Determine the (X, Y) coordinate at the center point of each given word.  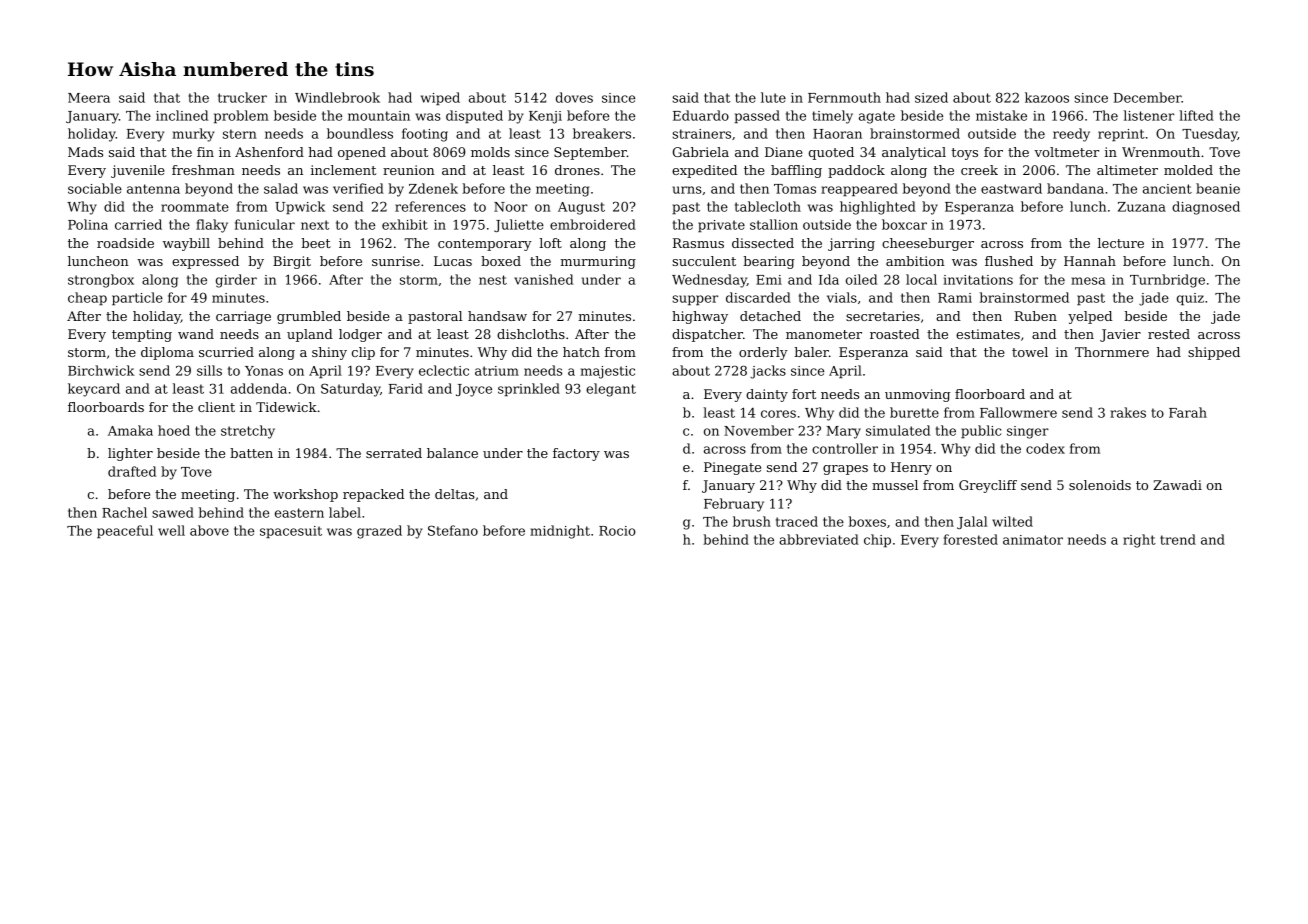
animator (1033, 540)
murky (193, 135)
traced (797, 521)
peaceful (125, 531)
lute (773, 97)
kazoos (1047, 97)
